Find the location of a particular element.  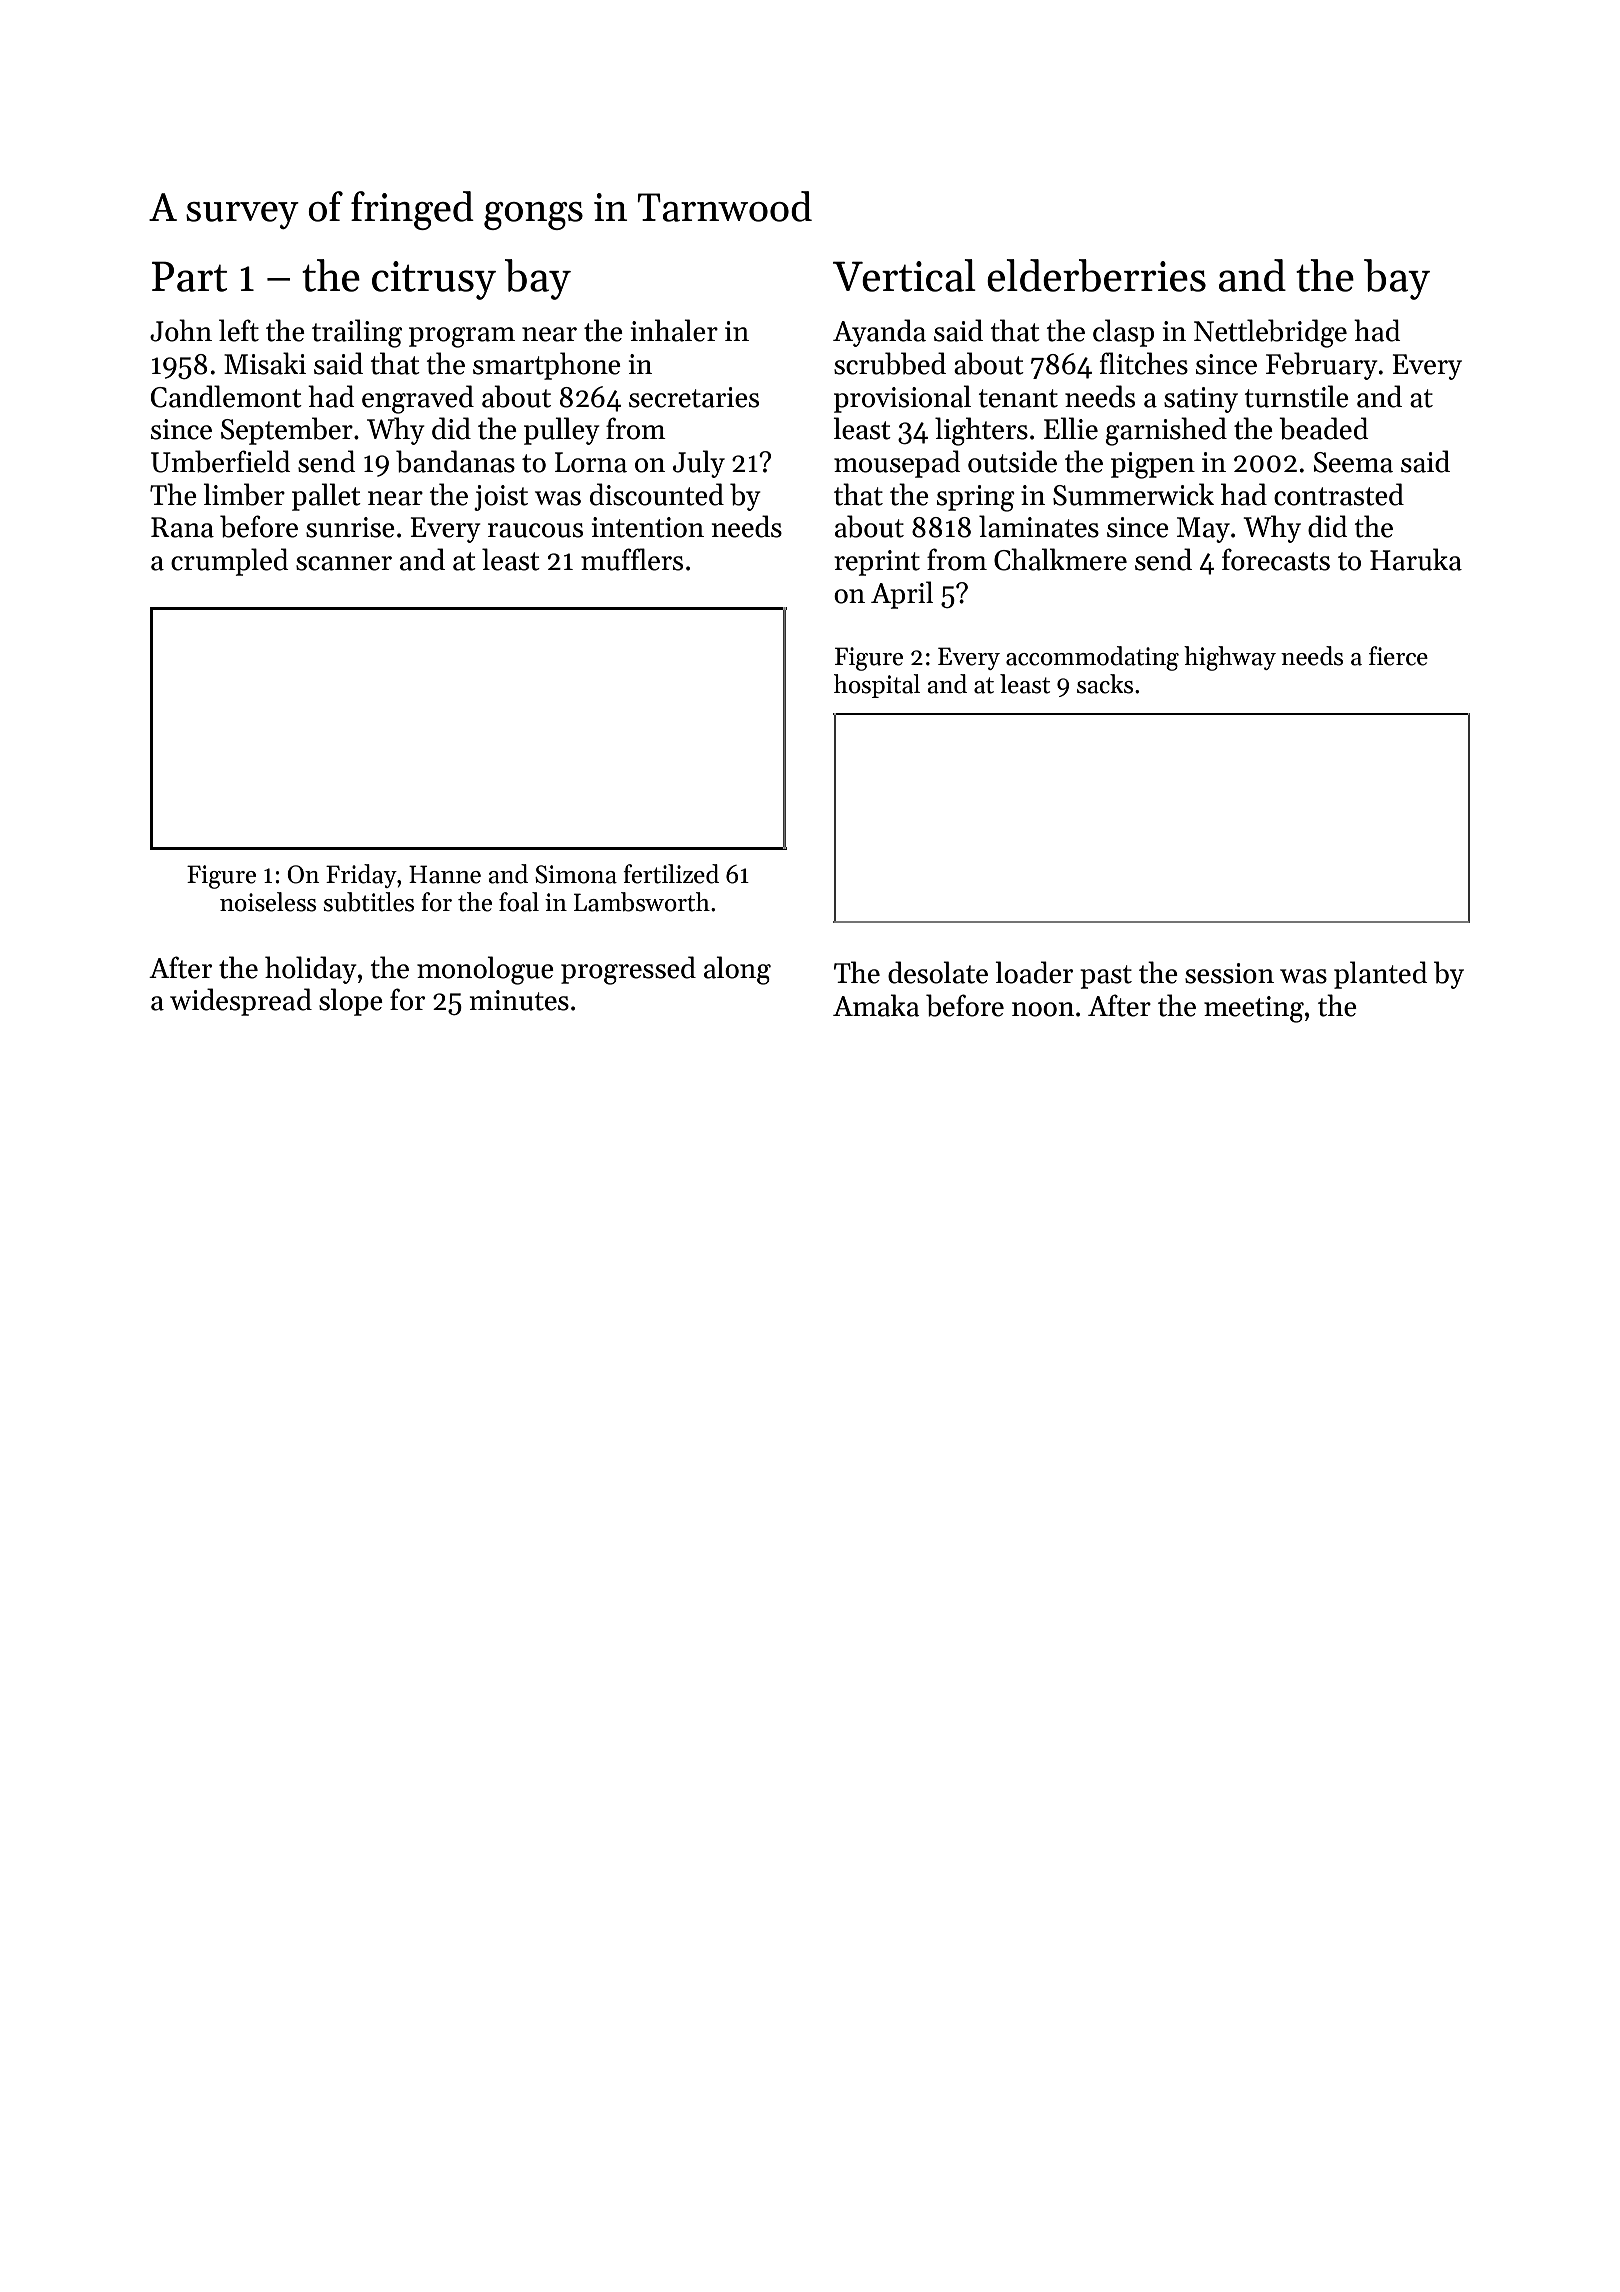

elderberries is located at coordinates (1096, 275).
